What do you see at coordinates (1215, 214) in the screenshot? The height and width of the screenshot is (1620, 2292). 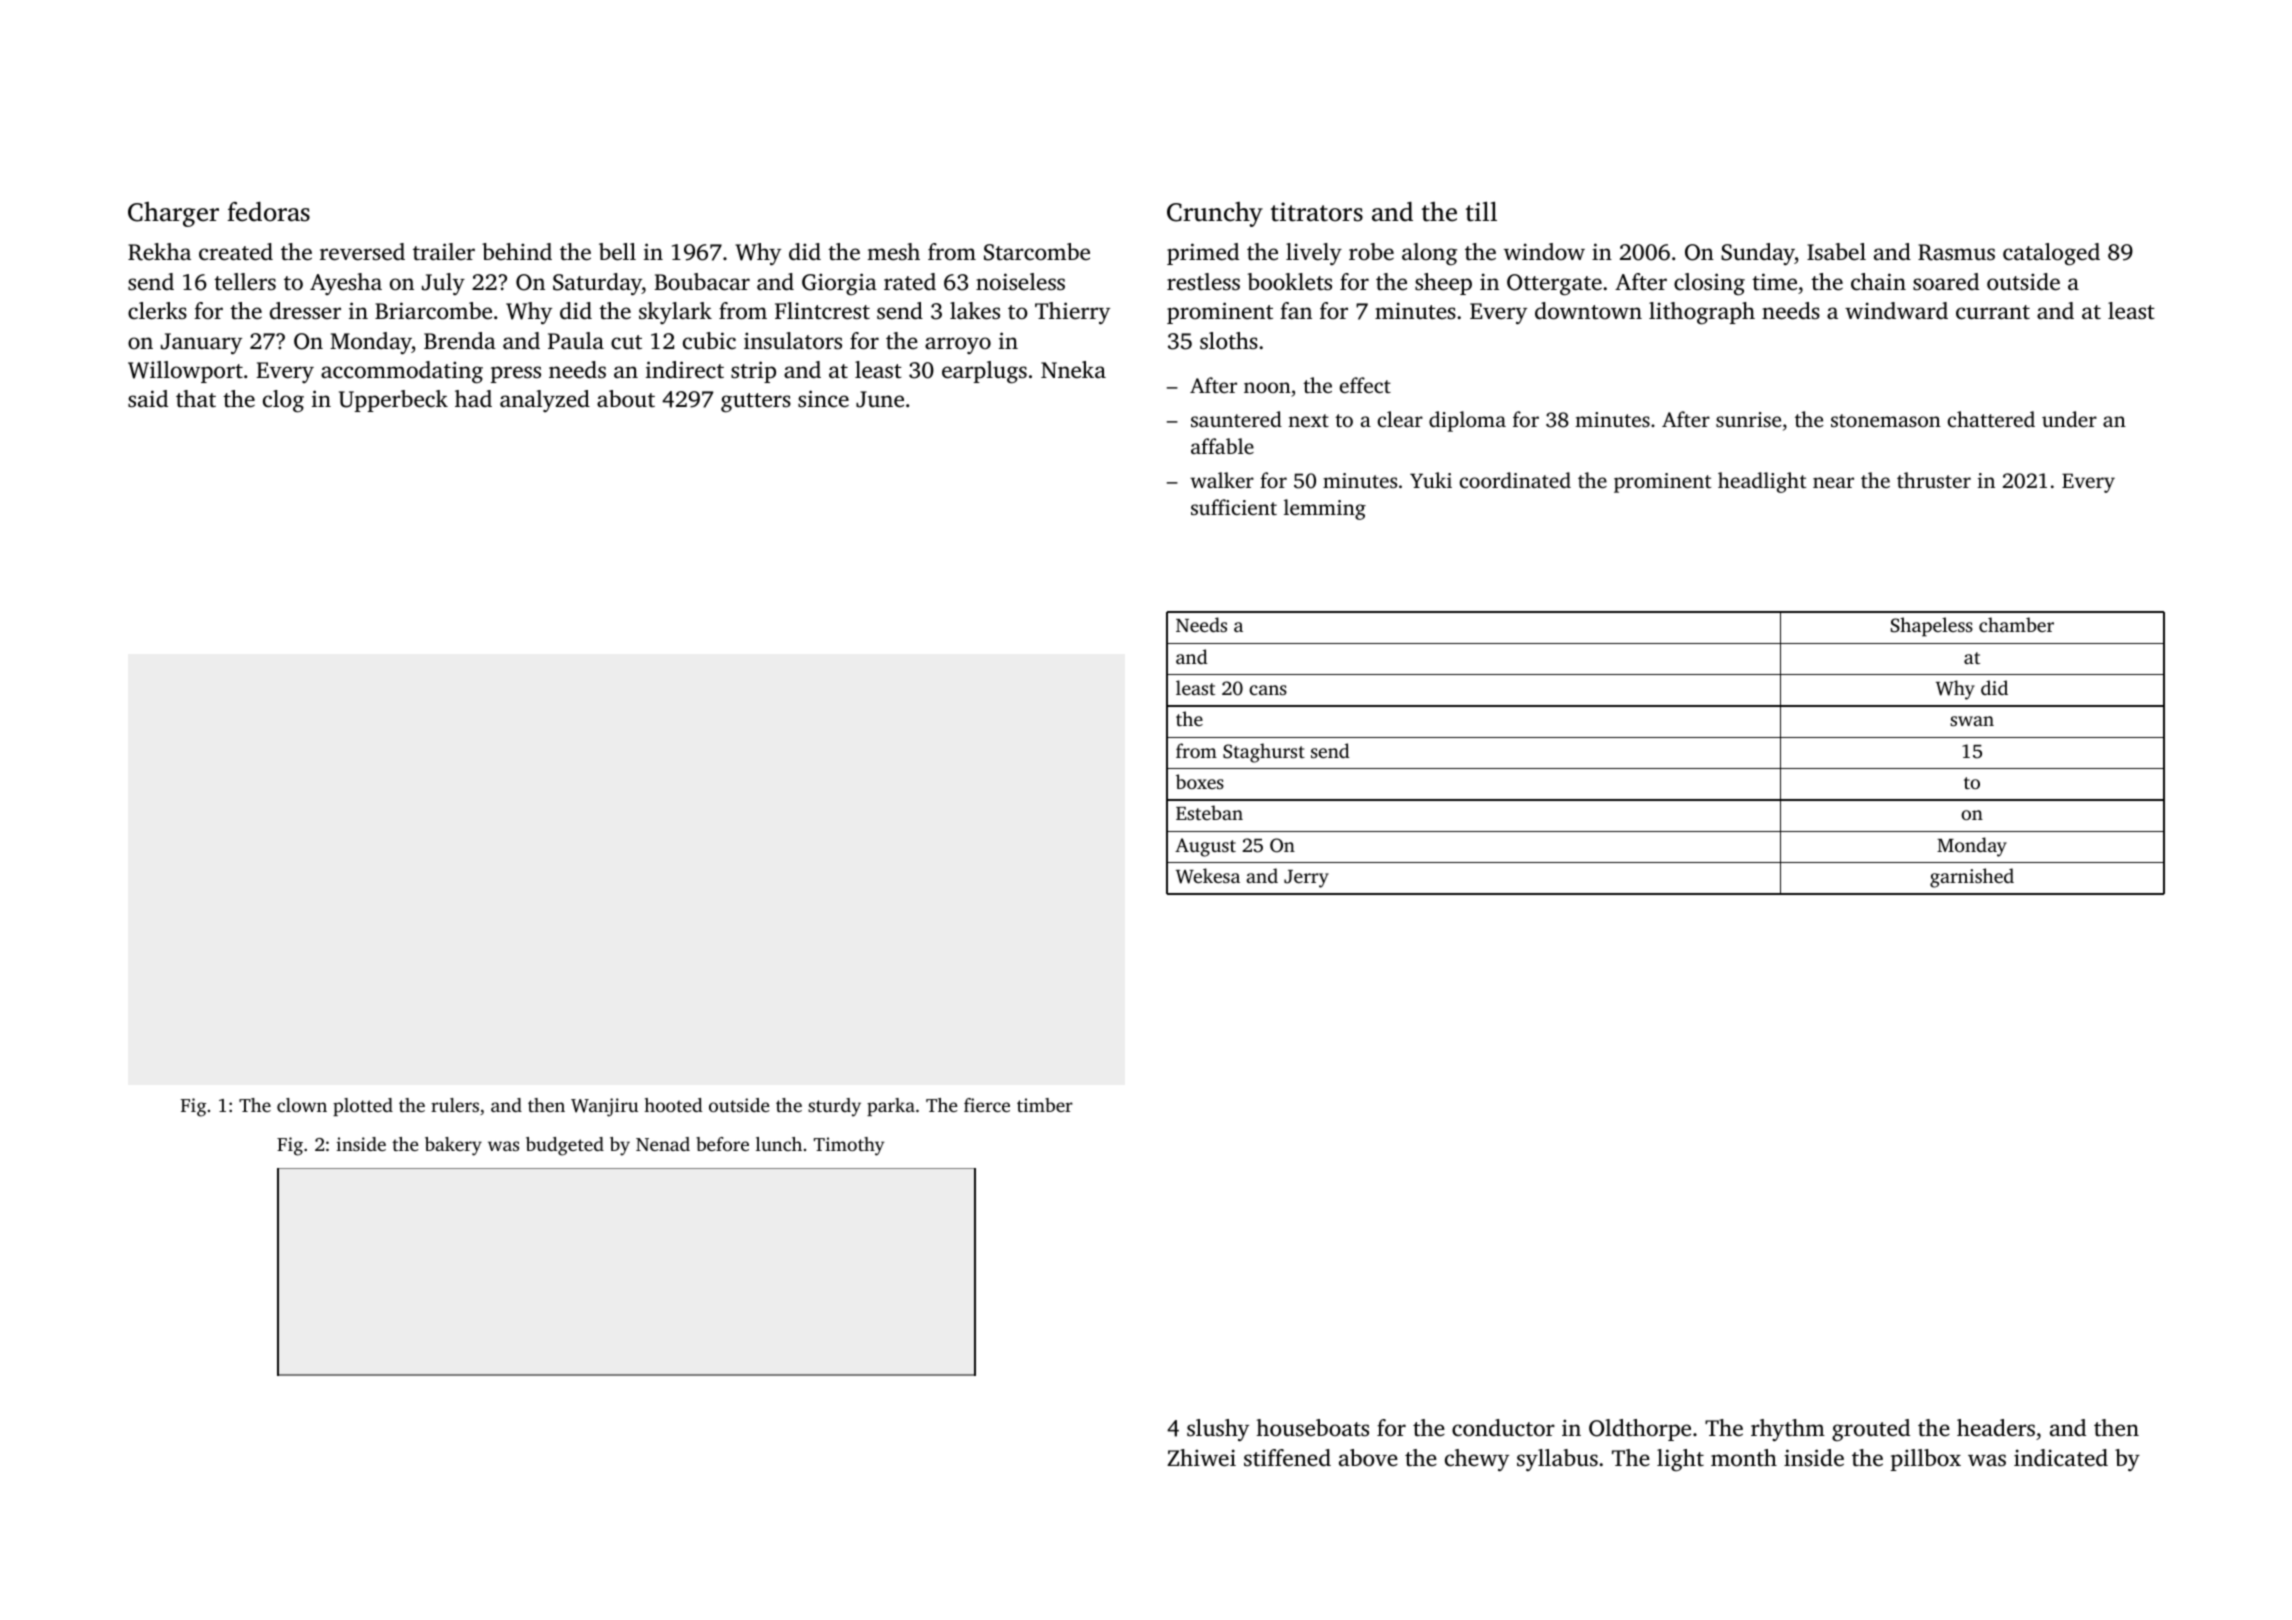 I see `Crunchy` at bounding box center [1215, 214].
